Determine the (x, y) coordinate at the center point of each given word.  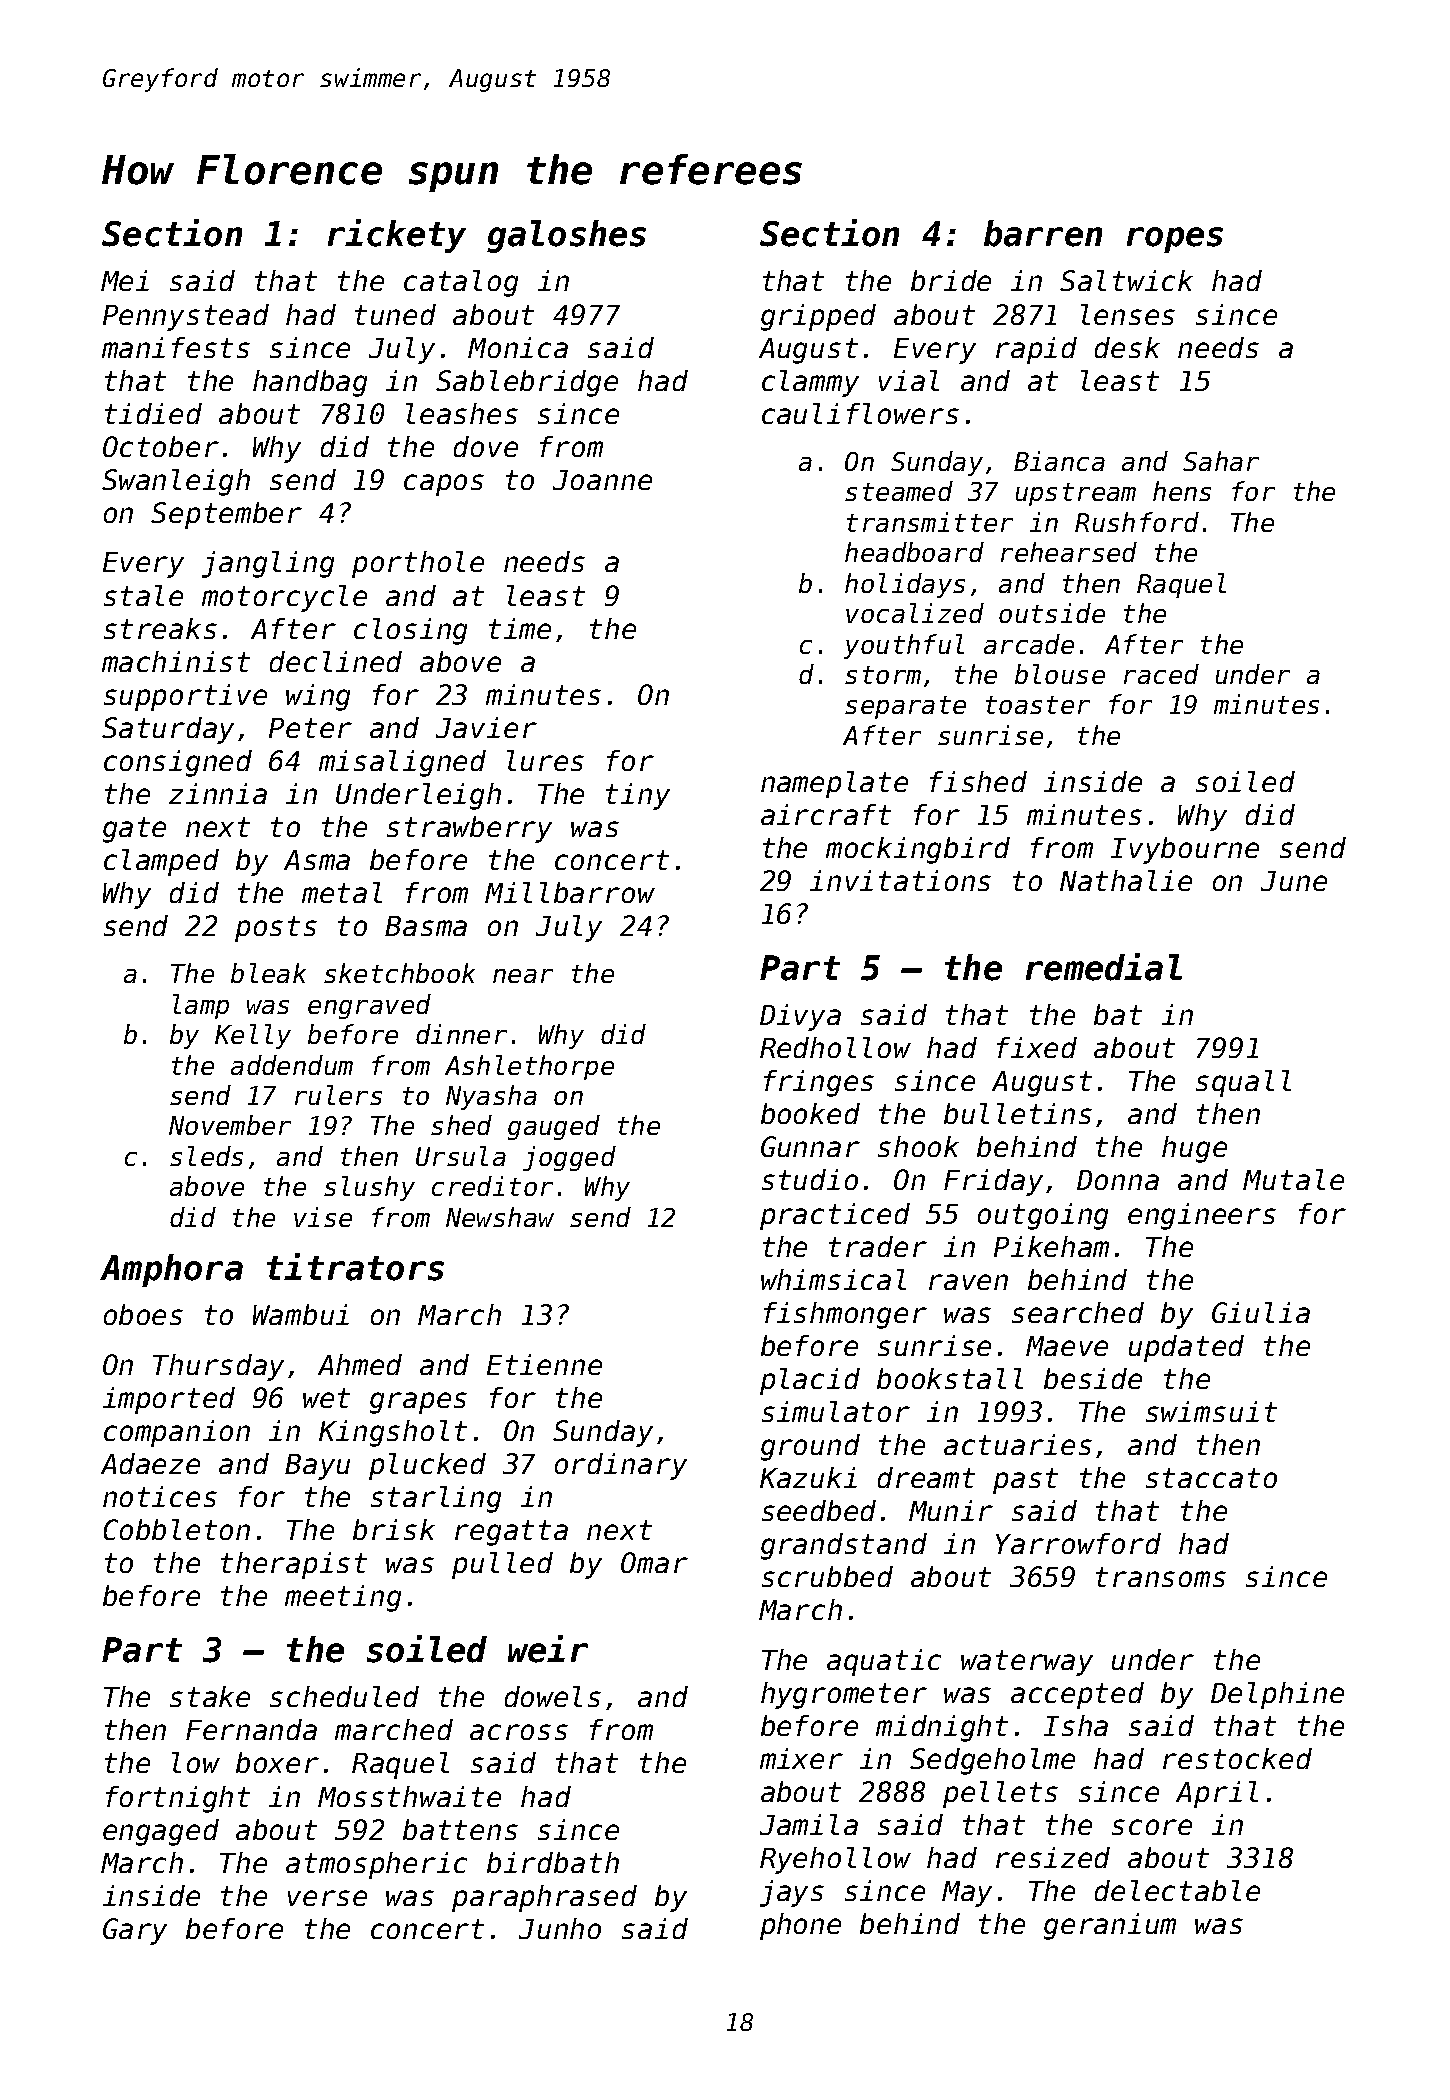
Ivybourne (1185, 850)
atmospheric (376, 1865)
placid (810, 1381)
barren (1043, 233)
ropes (1175, 240)
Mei (125, 280)
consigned (178, 763)
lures (545, 760)
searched (1078, 1312)
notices (160, 1496)
